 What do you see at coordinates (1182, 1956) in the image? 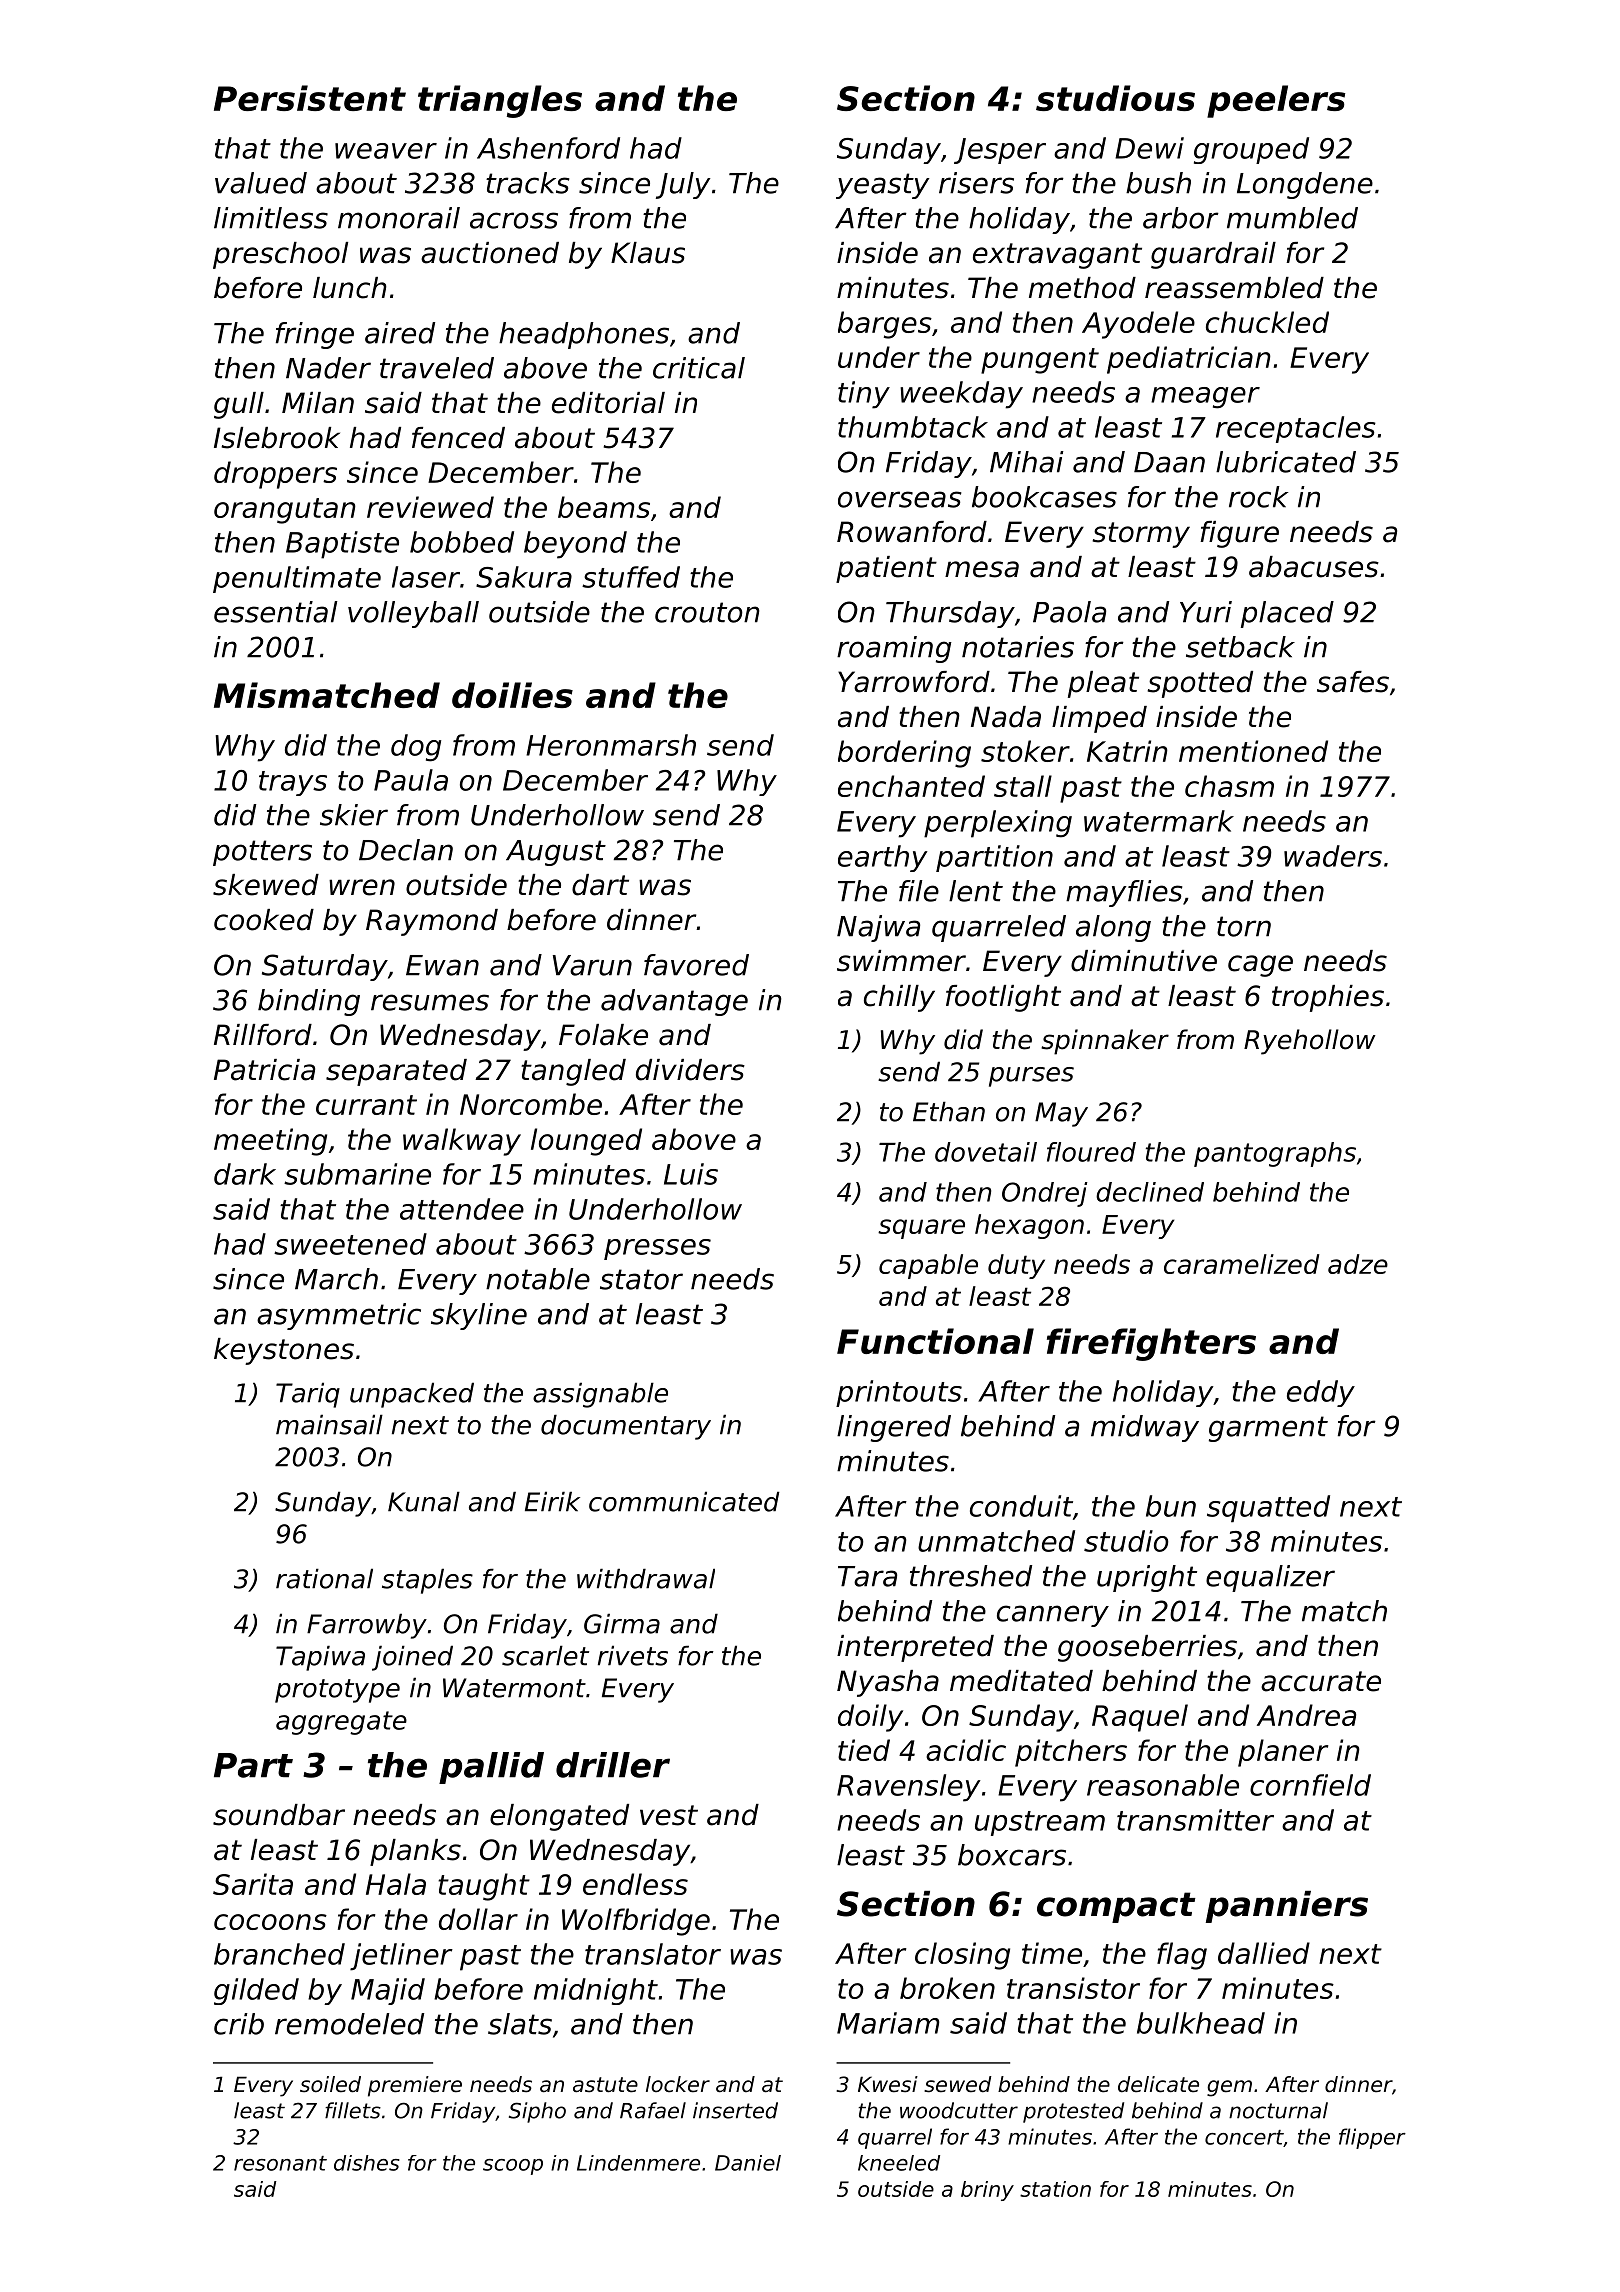
I see `flag` at bounding box center [1182, 1956].
